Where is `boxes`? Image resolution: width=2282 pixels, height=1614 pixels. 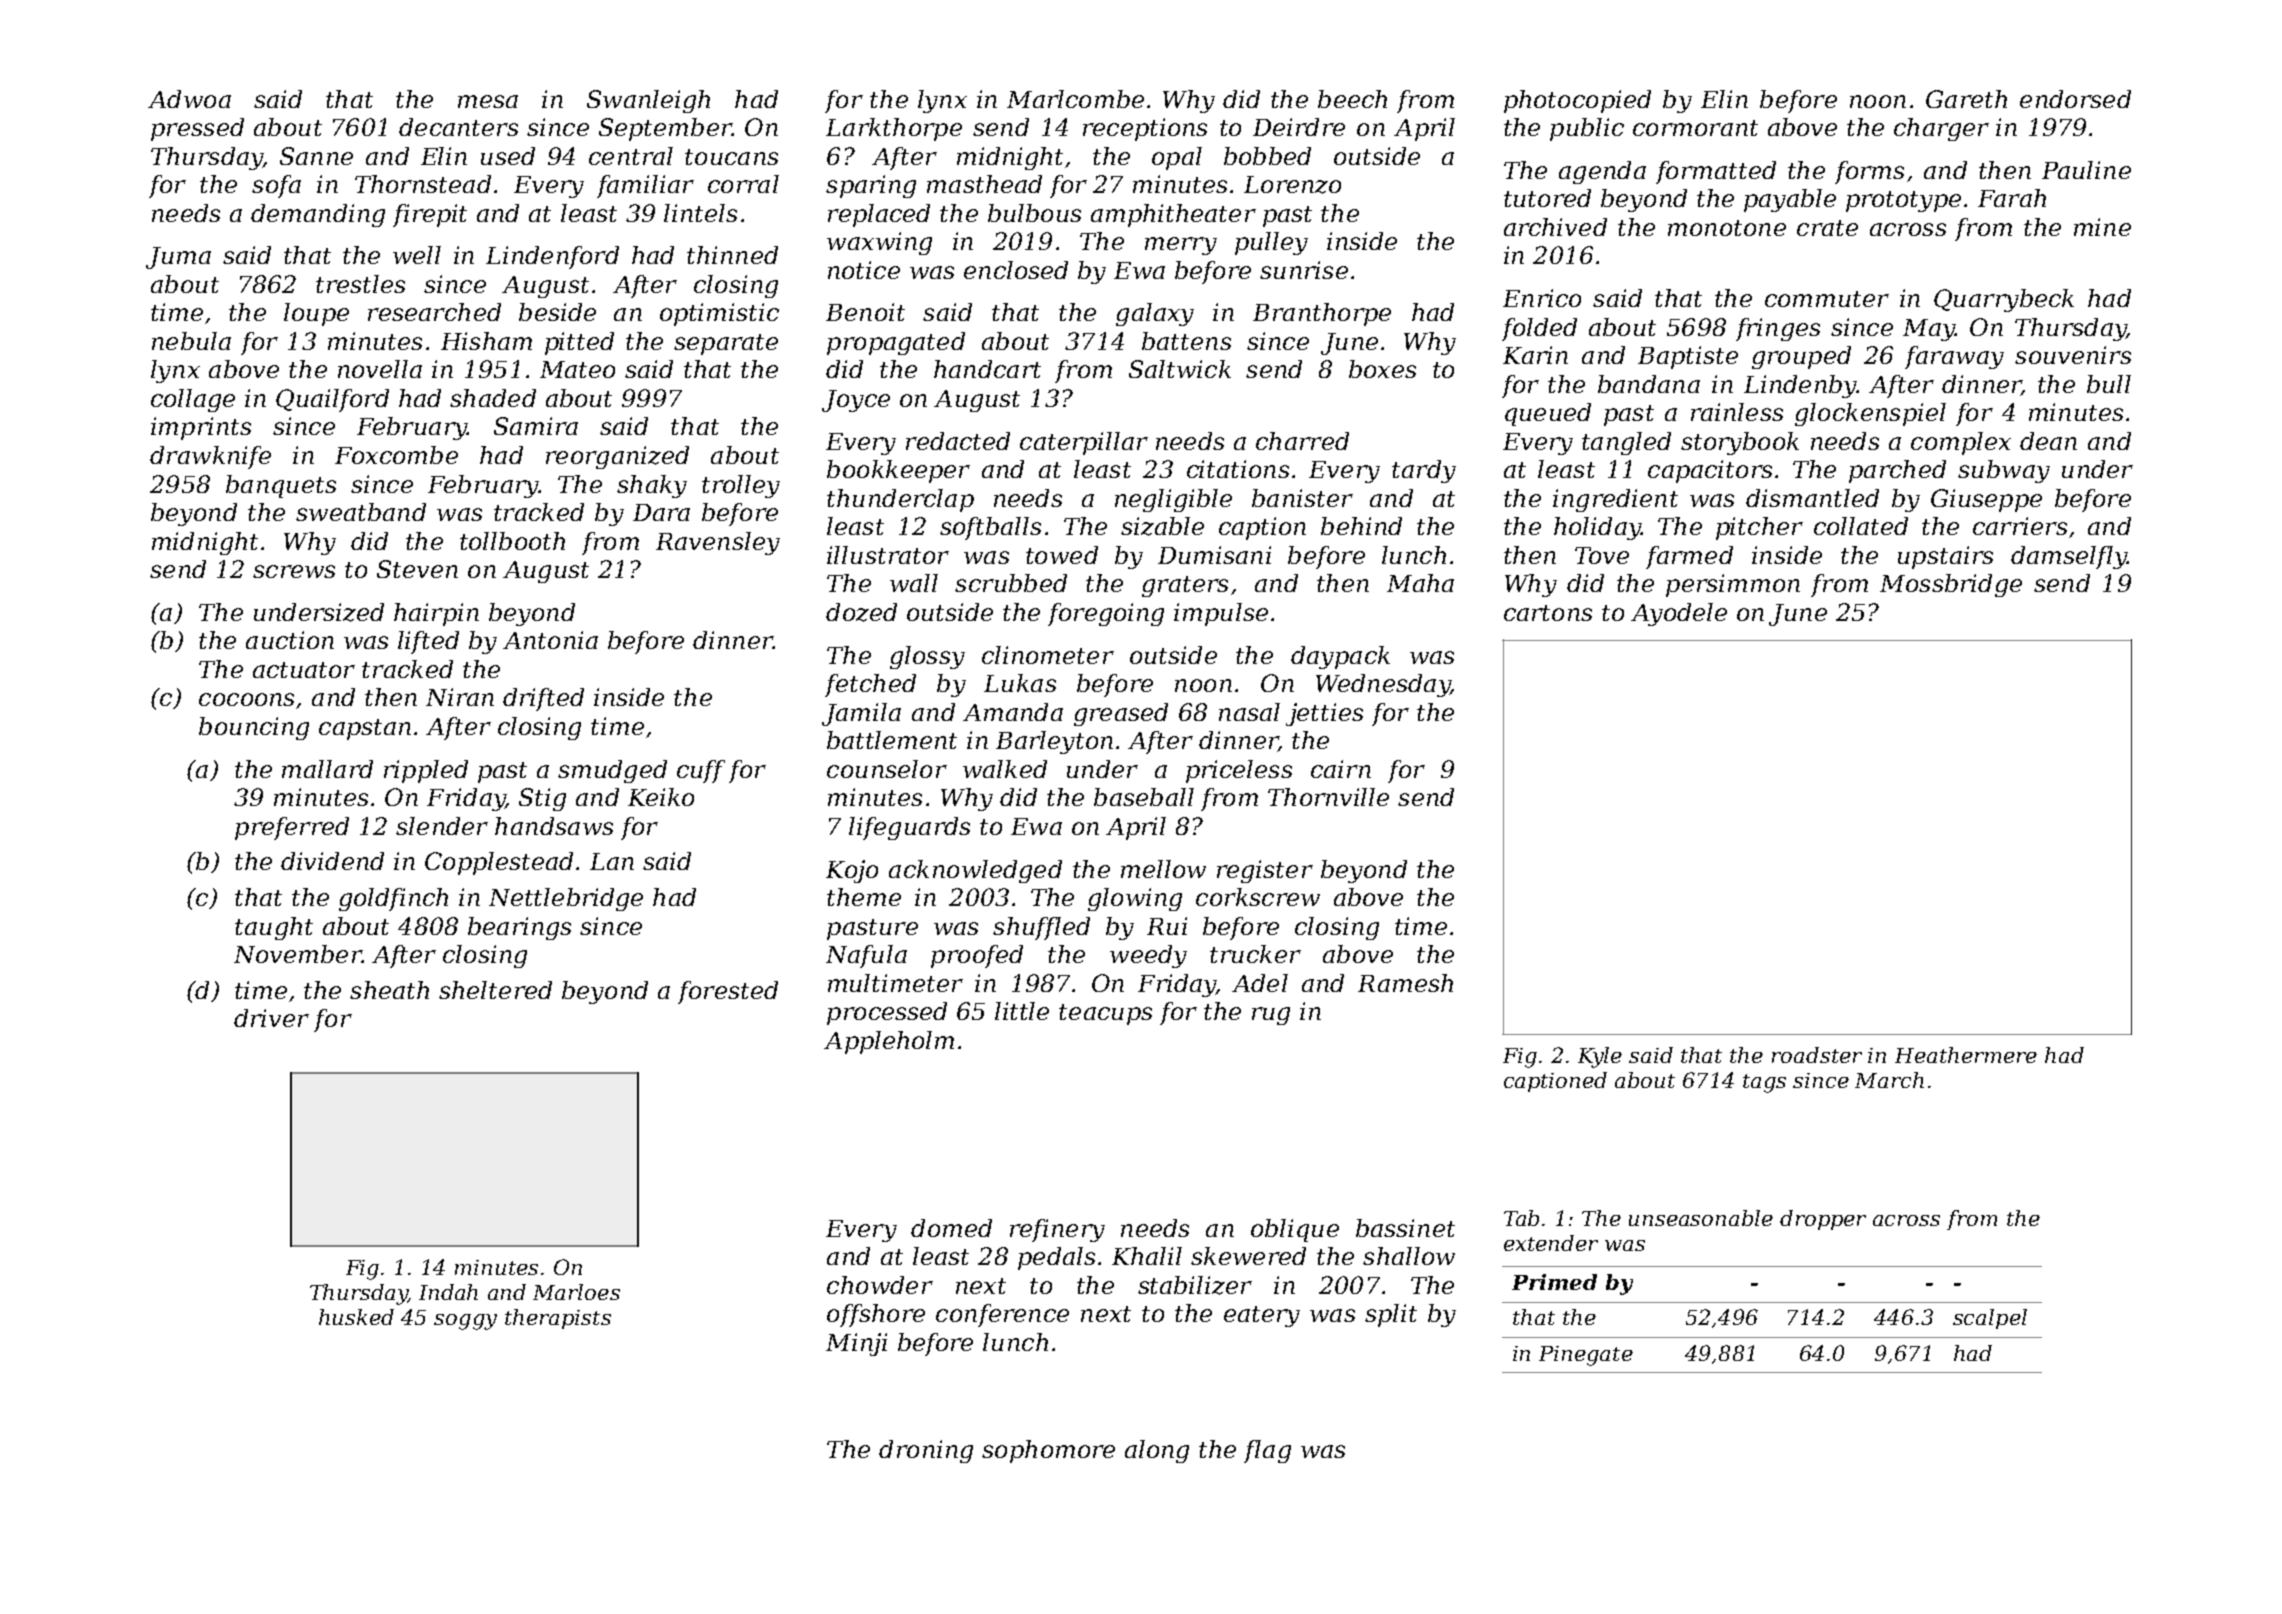 boxes is located at coordinates (1382, 369).
